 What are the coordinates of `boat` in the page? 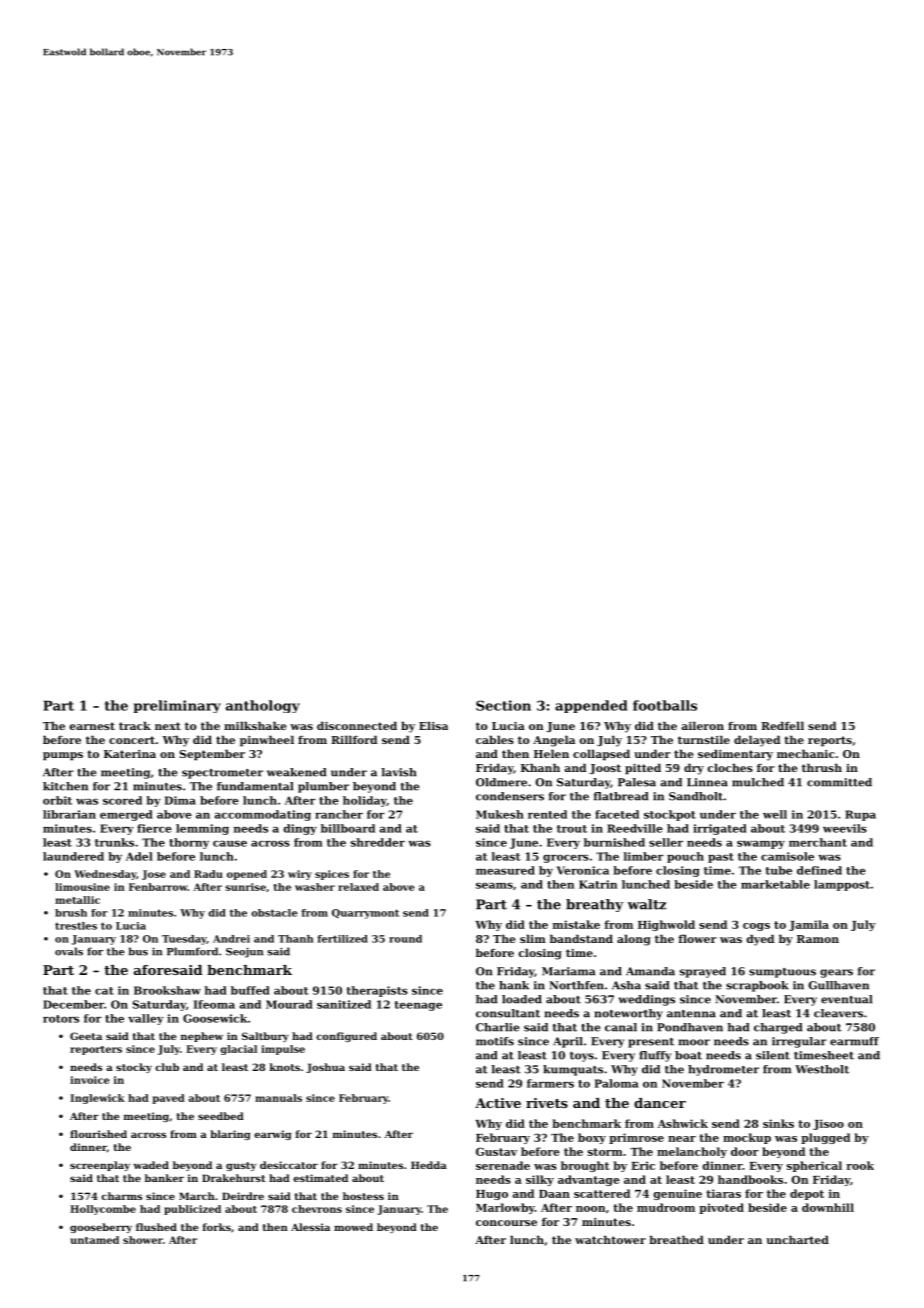 It's located at (688, 1055).
